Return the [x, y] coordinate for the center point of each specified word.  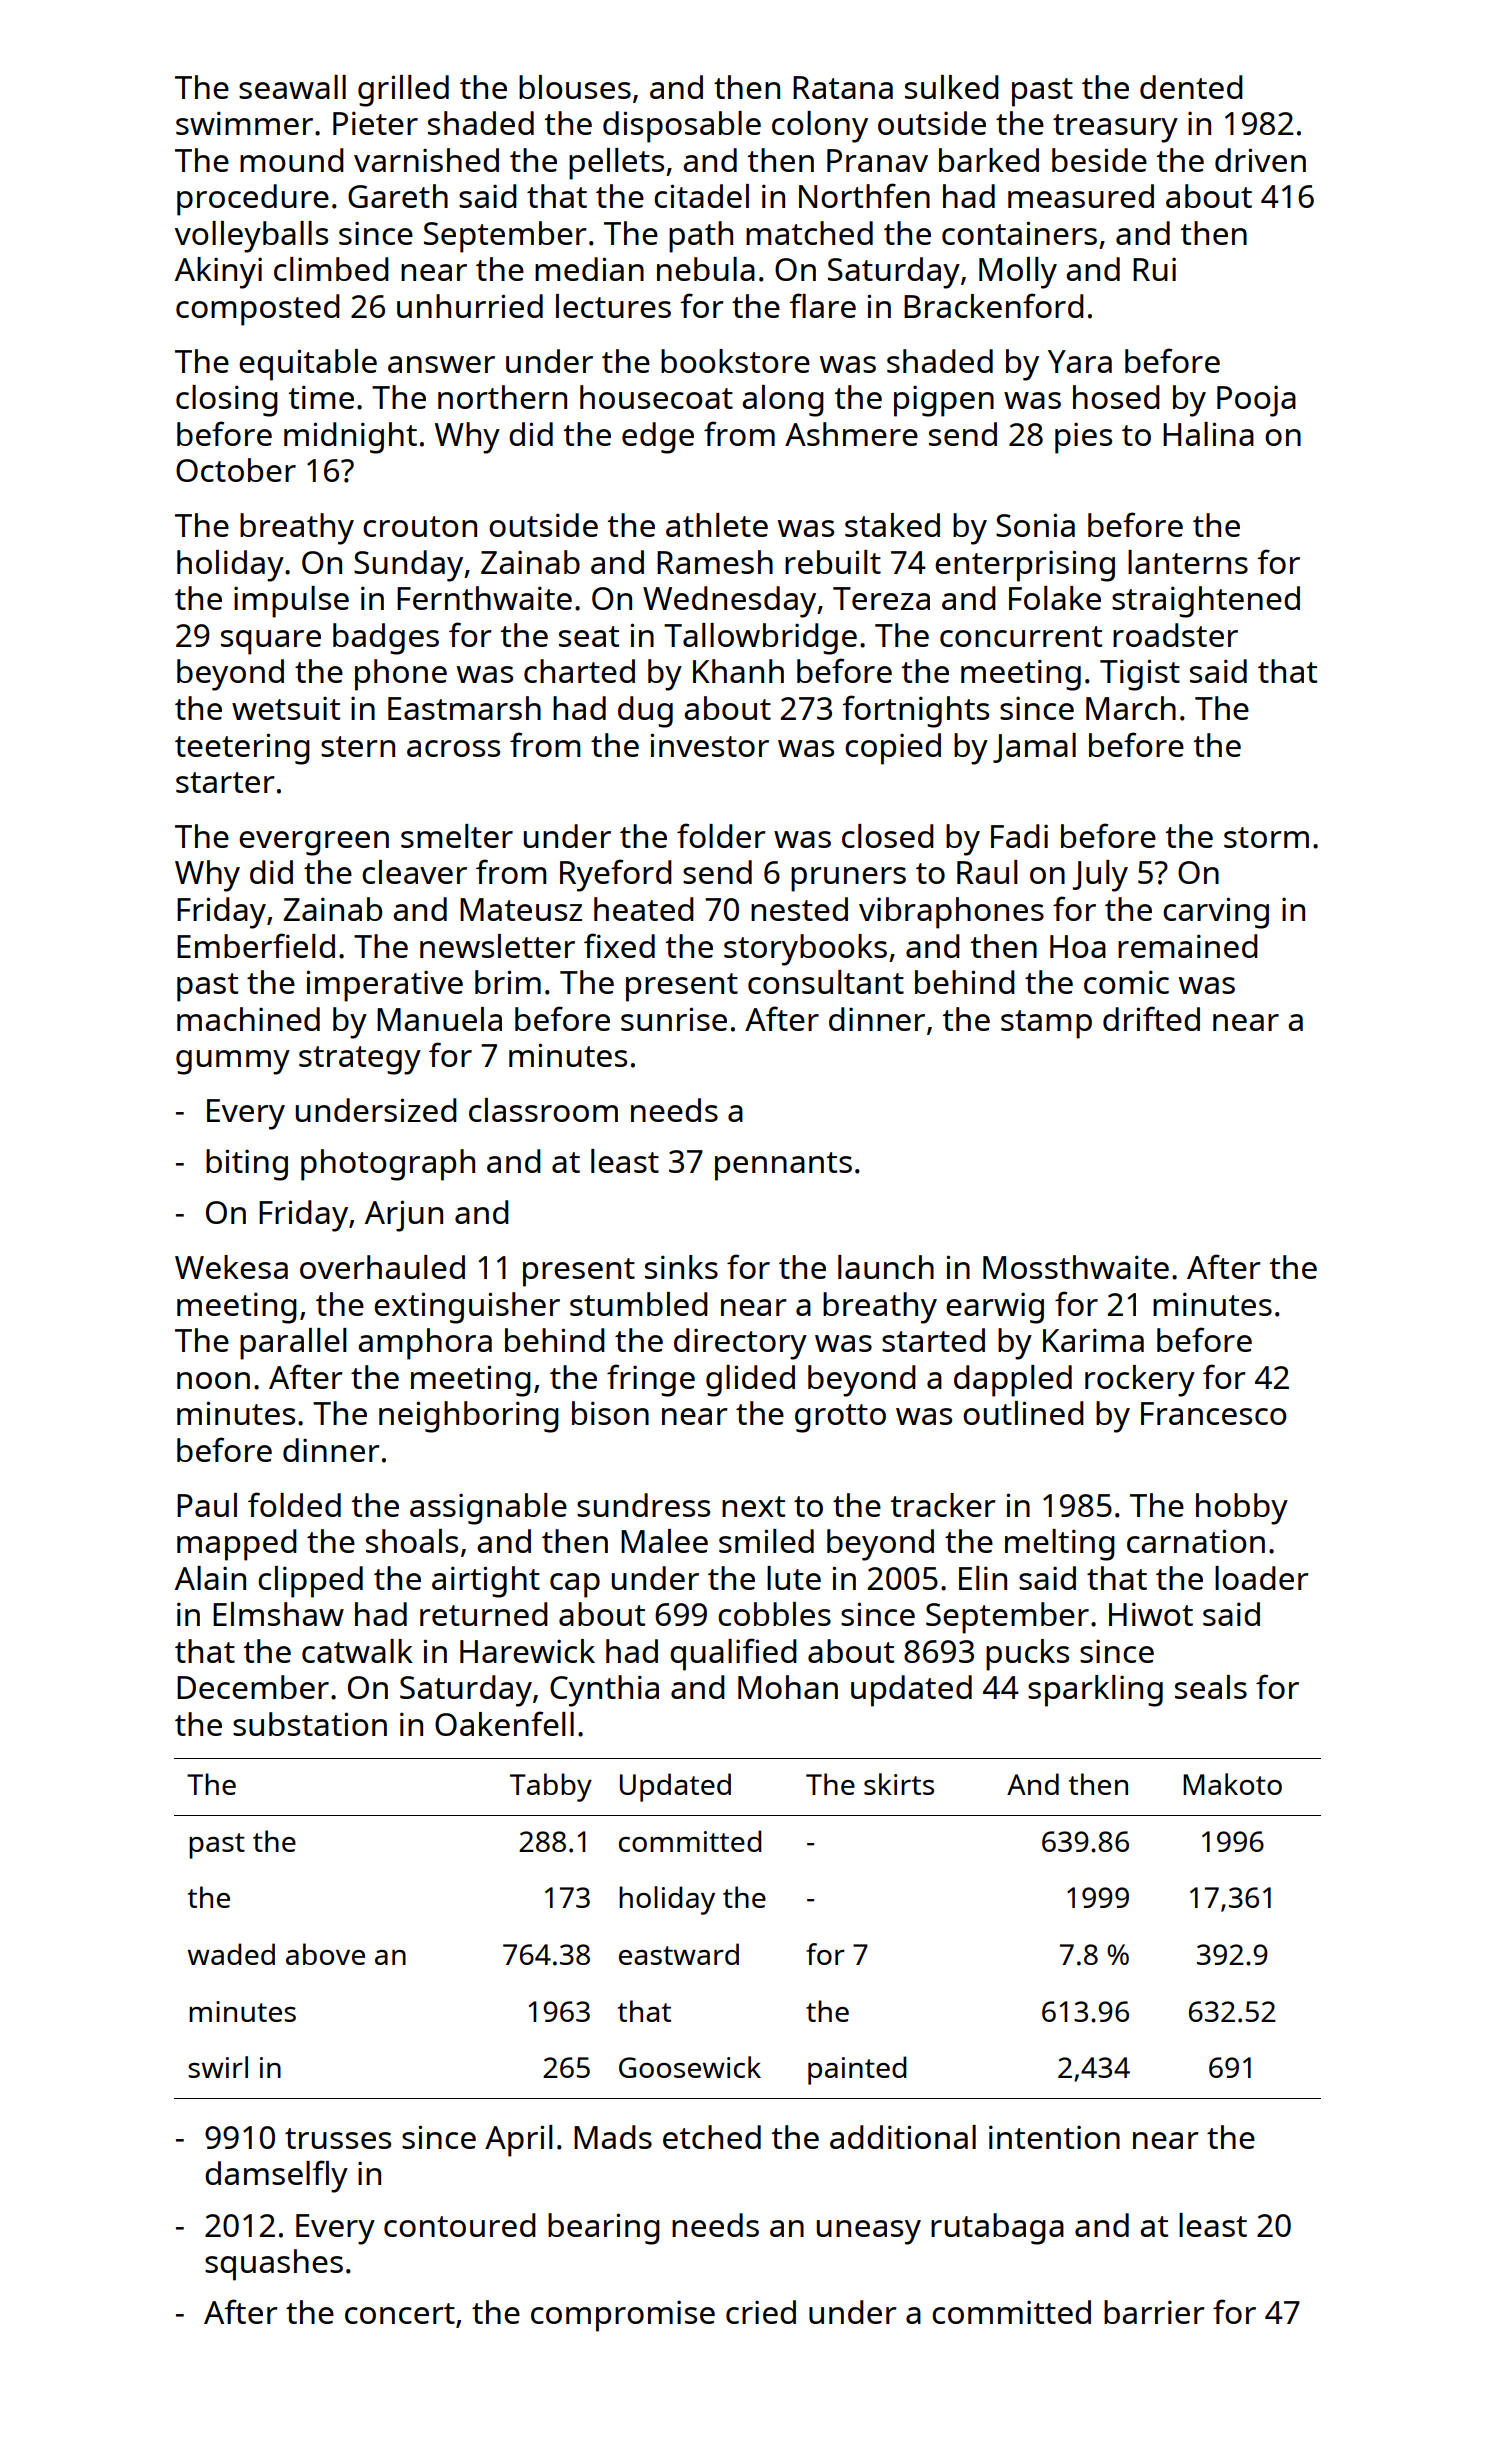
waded [231, 1954]
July [1100, 876]
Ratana [843, 87]
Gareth [398, 196]
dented [1191, 87]
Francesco [1214, 1413]
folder [721, 835]
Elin [983, 1578]
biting [247, 1165]
